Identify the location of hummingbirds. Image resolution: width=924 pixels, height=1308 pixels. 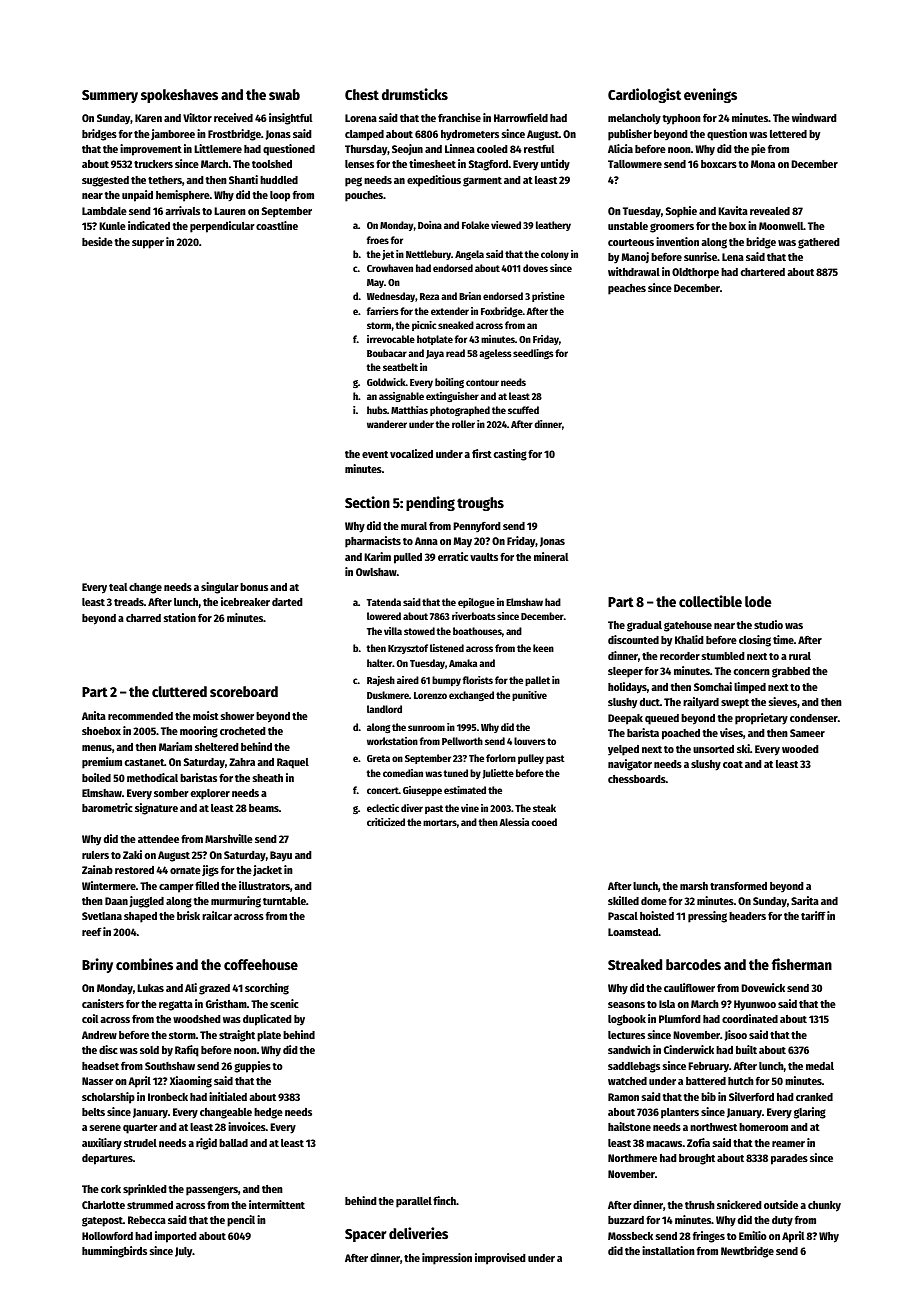
(114, 1252).
